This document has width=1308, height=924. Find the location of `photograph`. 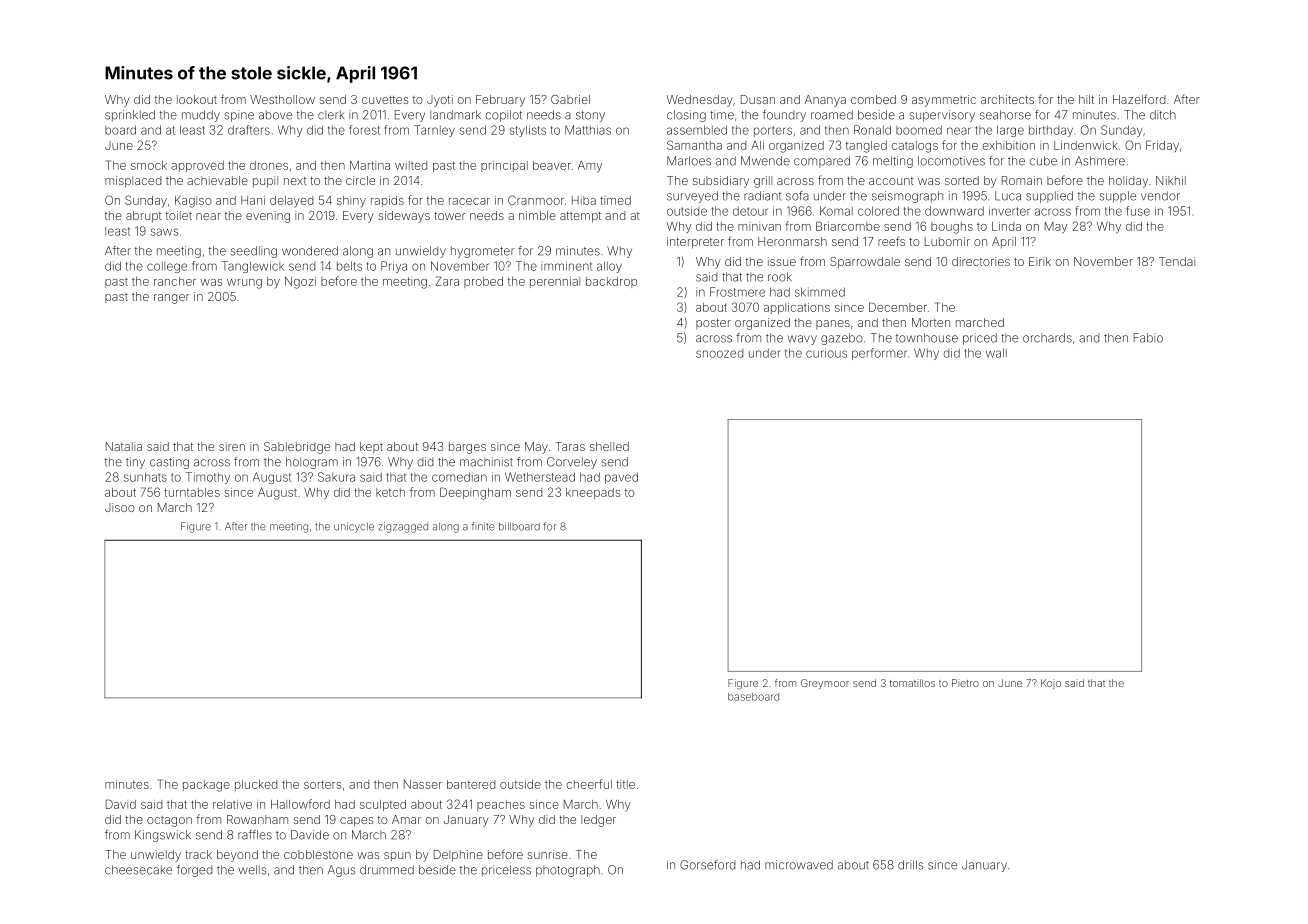

photograph is located at coordinates (568, 871).
